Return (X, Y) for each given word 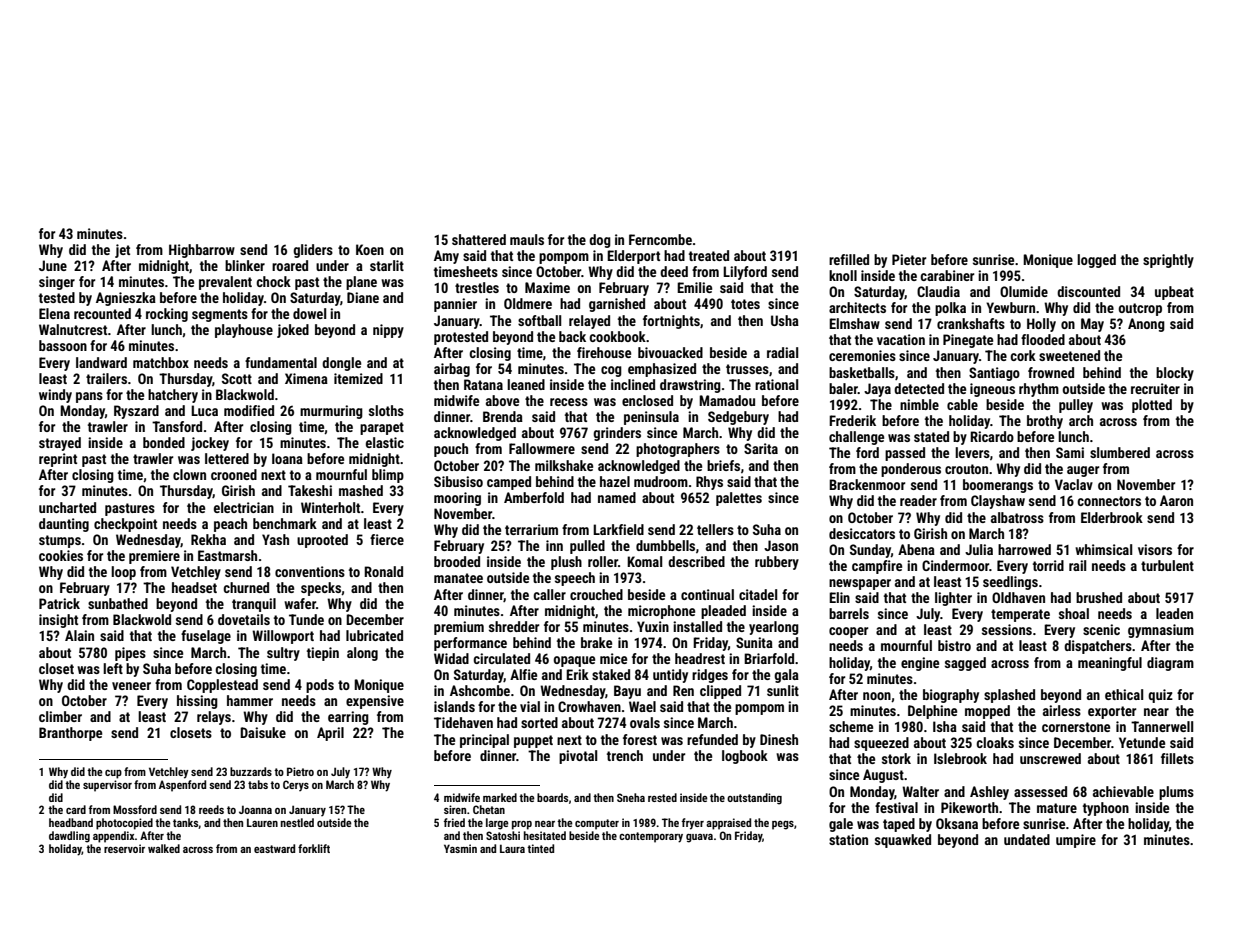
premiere (154, 557)
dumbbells (665, 545)
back (572, 336)
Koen (370, 249)
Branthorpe (70, 734)
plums (1176, 793)
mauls (527, 239)
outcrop (1140, 309)
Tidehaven (463, 722)
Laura (512, 848)
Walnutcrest (73, 329)
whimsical (1103, 549)
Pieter (909, 259)
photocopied (124, 824)
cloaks (995, 742)
